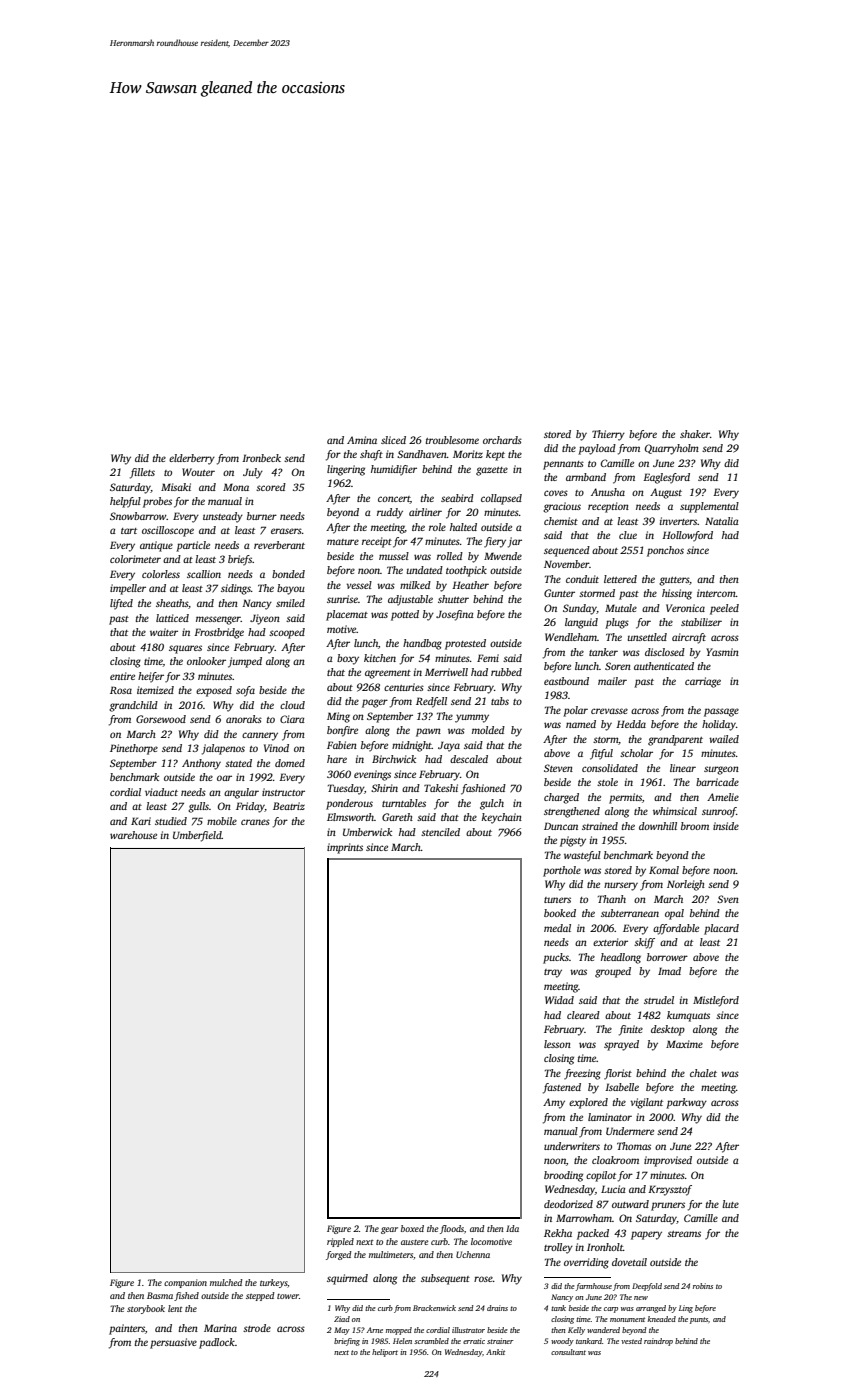 The width and height of the page is (849, 1400). I want to click on rippled, so click(340, 1242).
